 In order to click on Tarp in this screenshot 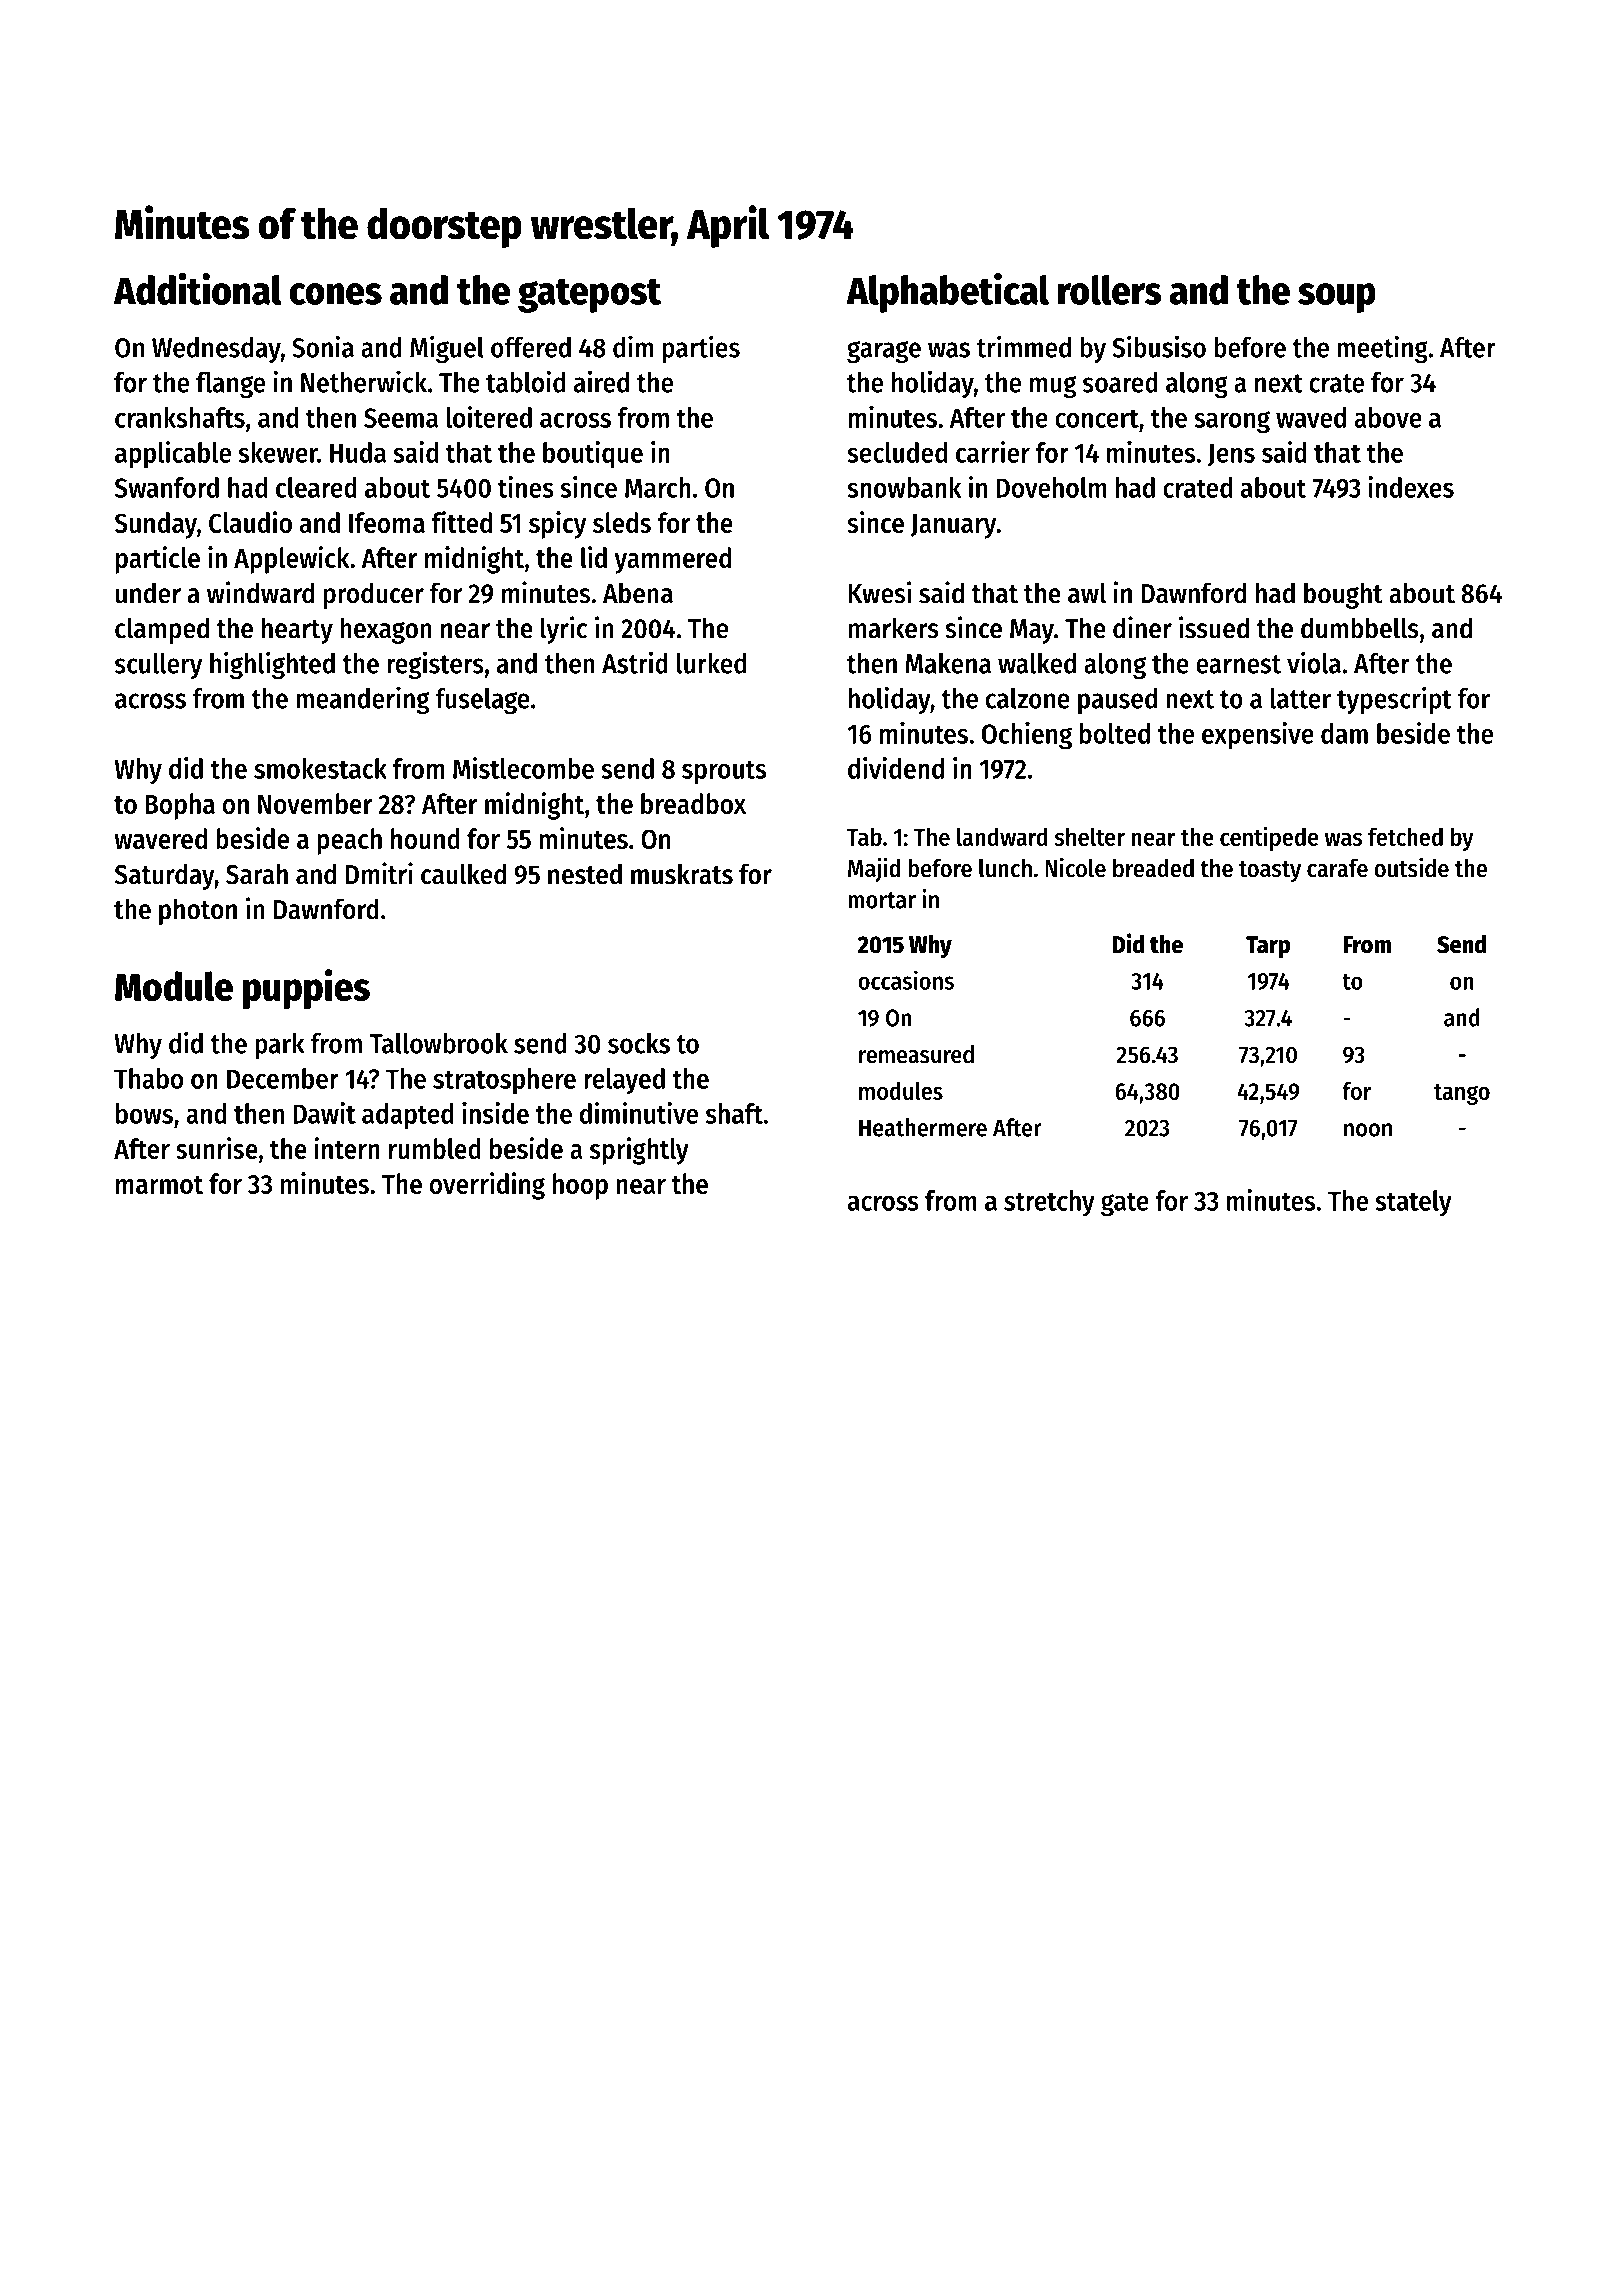, I will do `click(1268, 947)`.
